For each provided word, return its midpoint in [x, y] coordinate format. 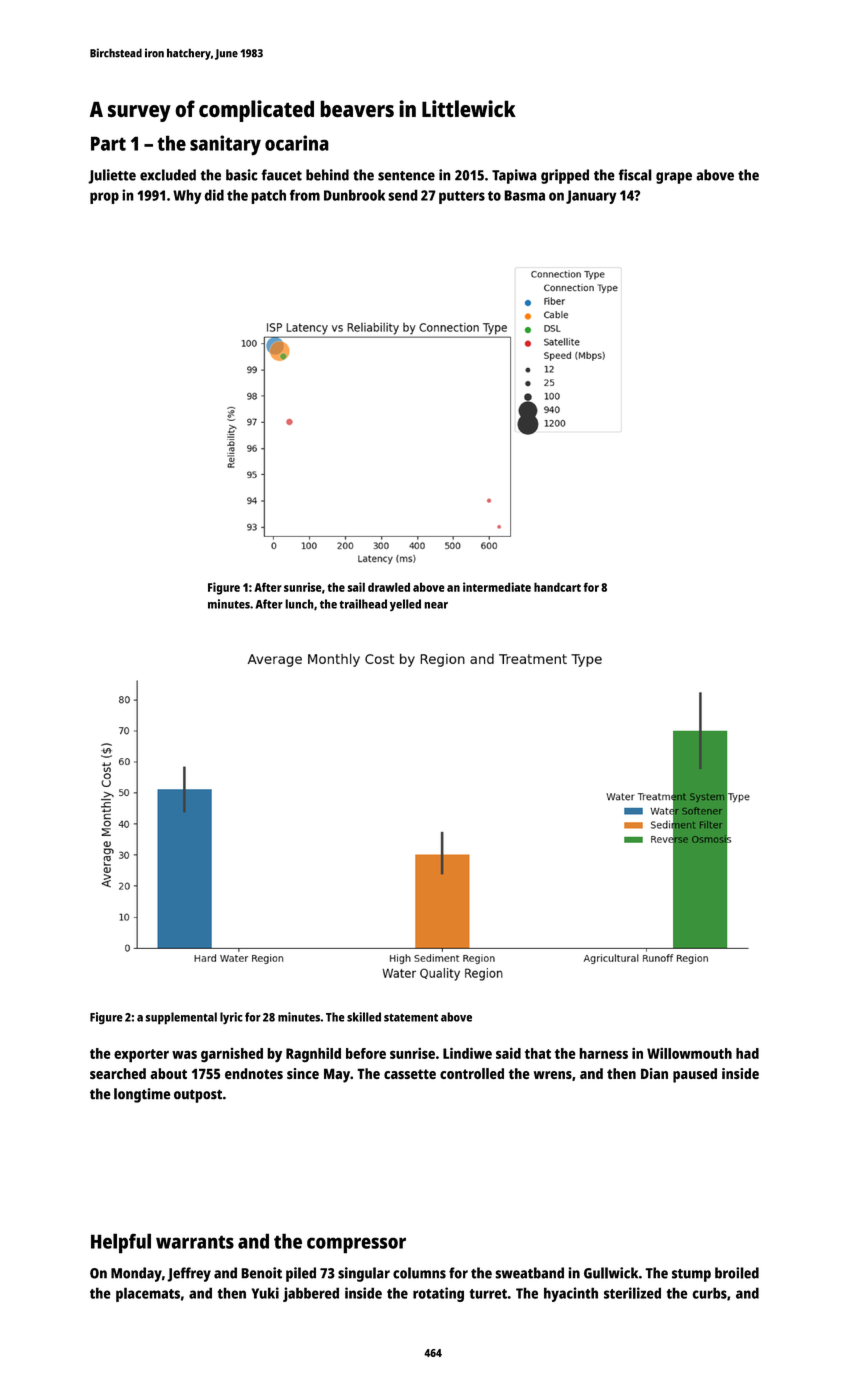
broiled [737, 1273]
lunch [299, 604]
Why [187, 196]
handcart [557, 587]
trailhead [363, 604]
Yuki [265, 1293]
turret [488, 1294]
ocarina [297, 143]
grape [674, 178]
